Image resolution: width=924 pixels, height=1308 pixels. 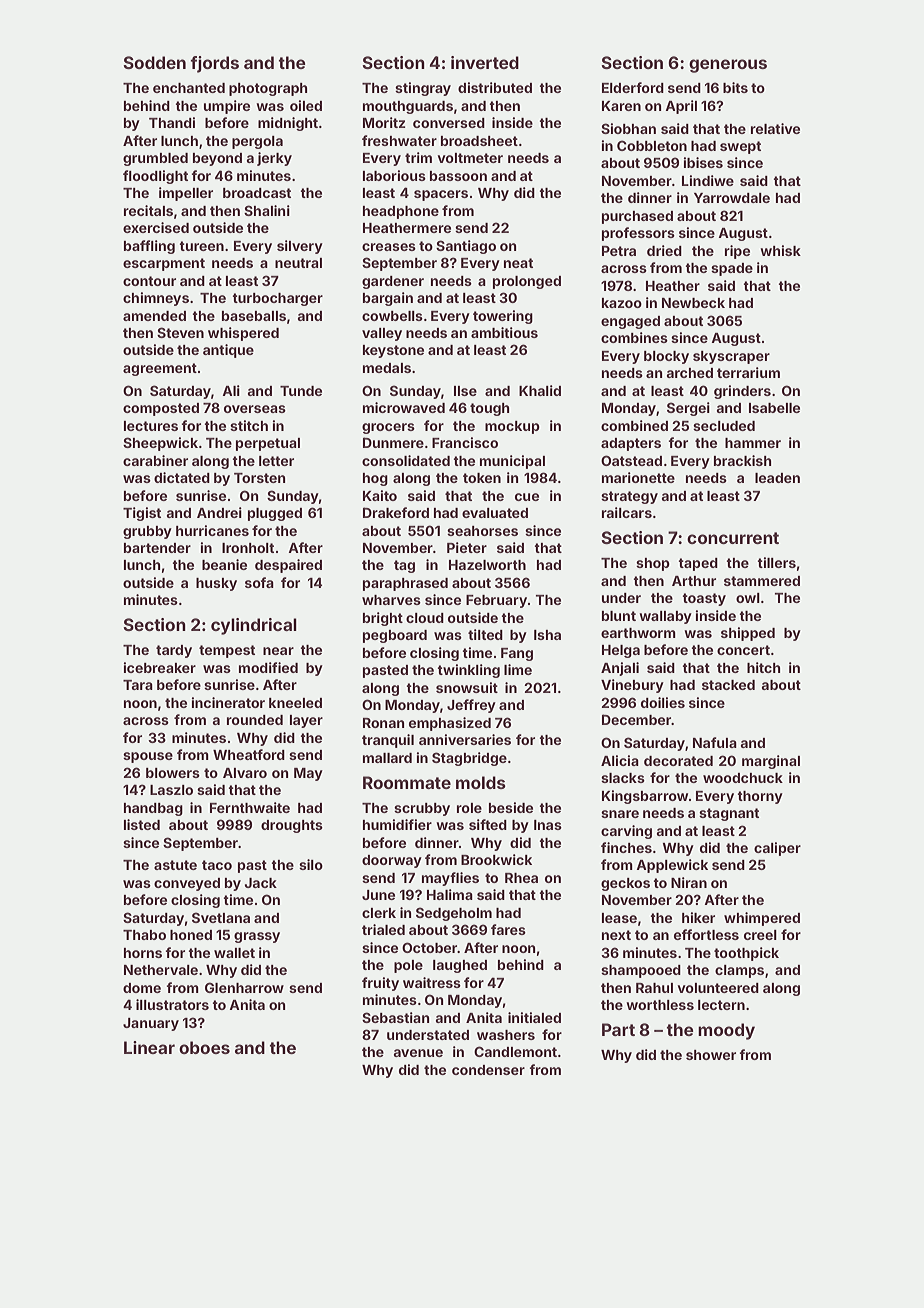 I want to click on oboes, so click(x=204, y=1047).
